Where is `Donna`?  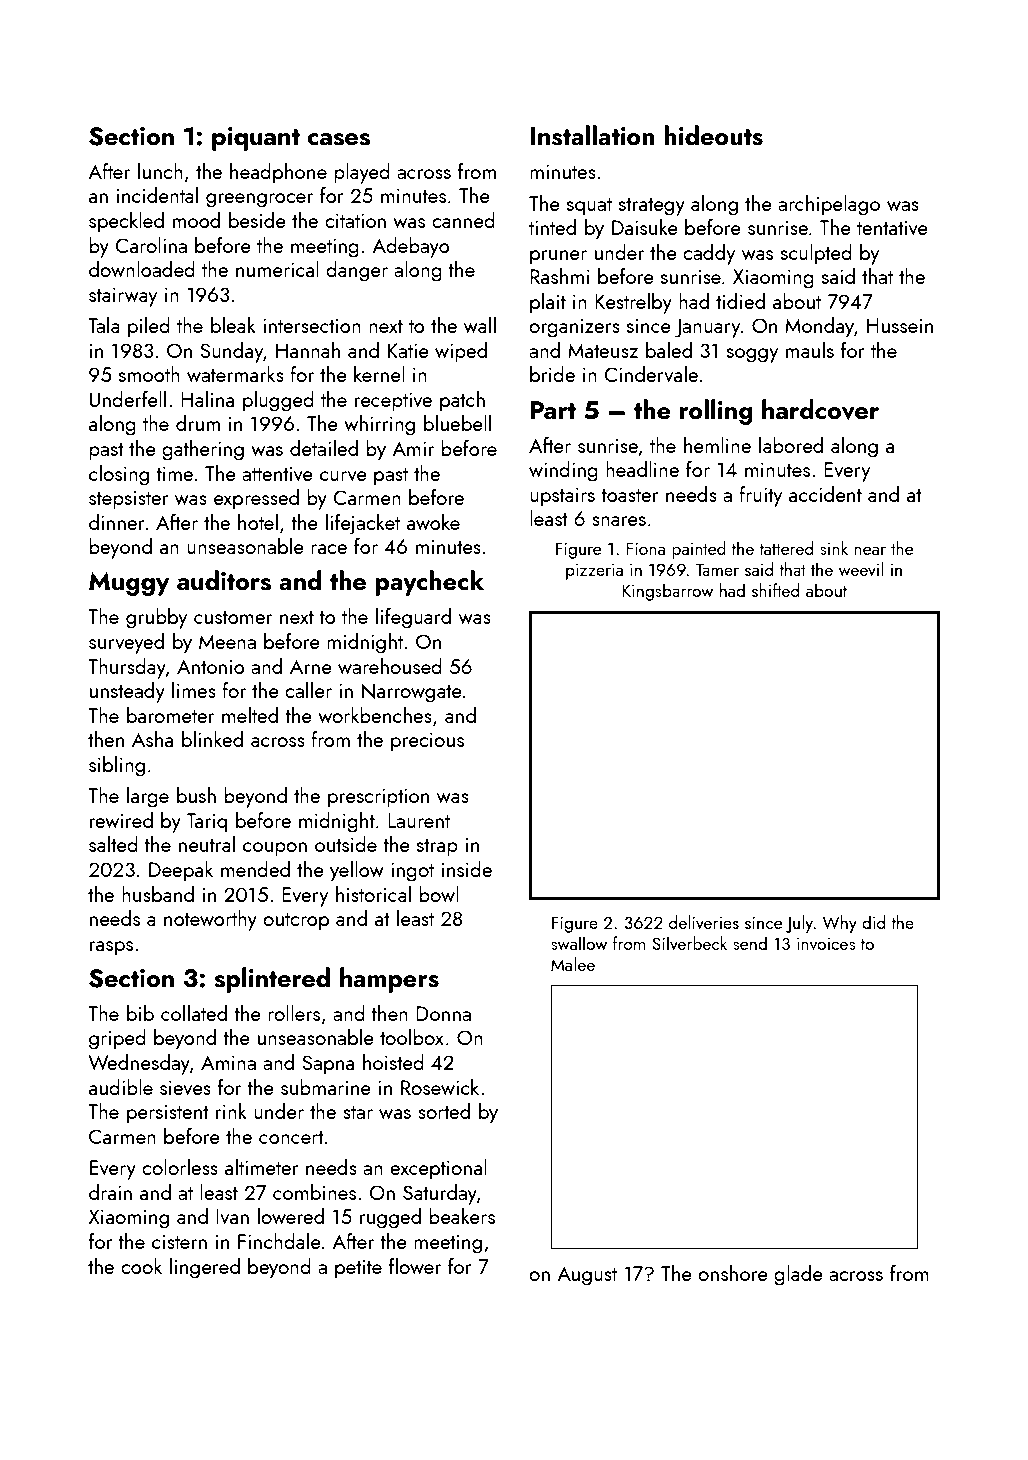 Donna is located at coordinates (443, 1013).
